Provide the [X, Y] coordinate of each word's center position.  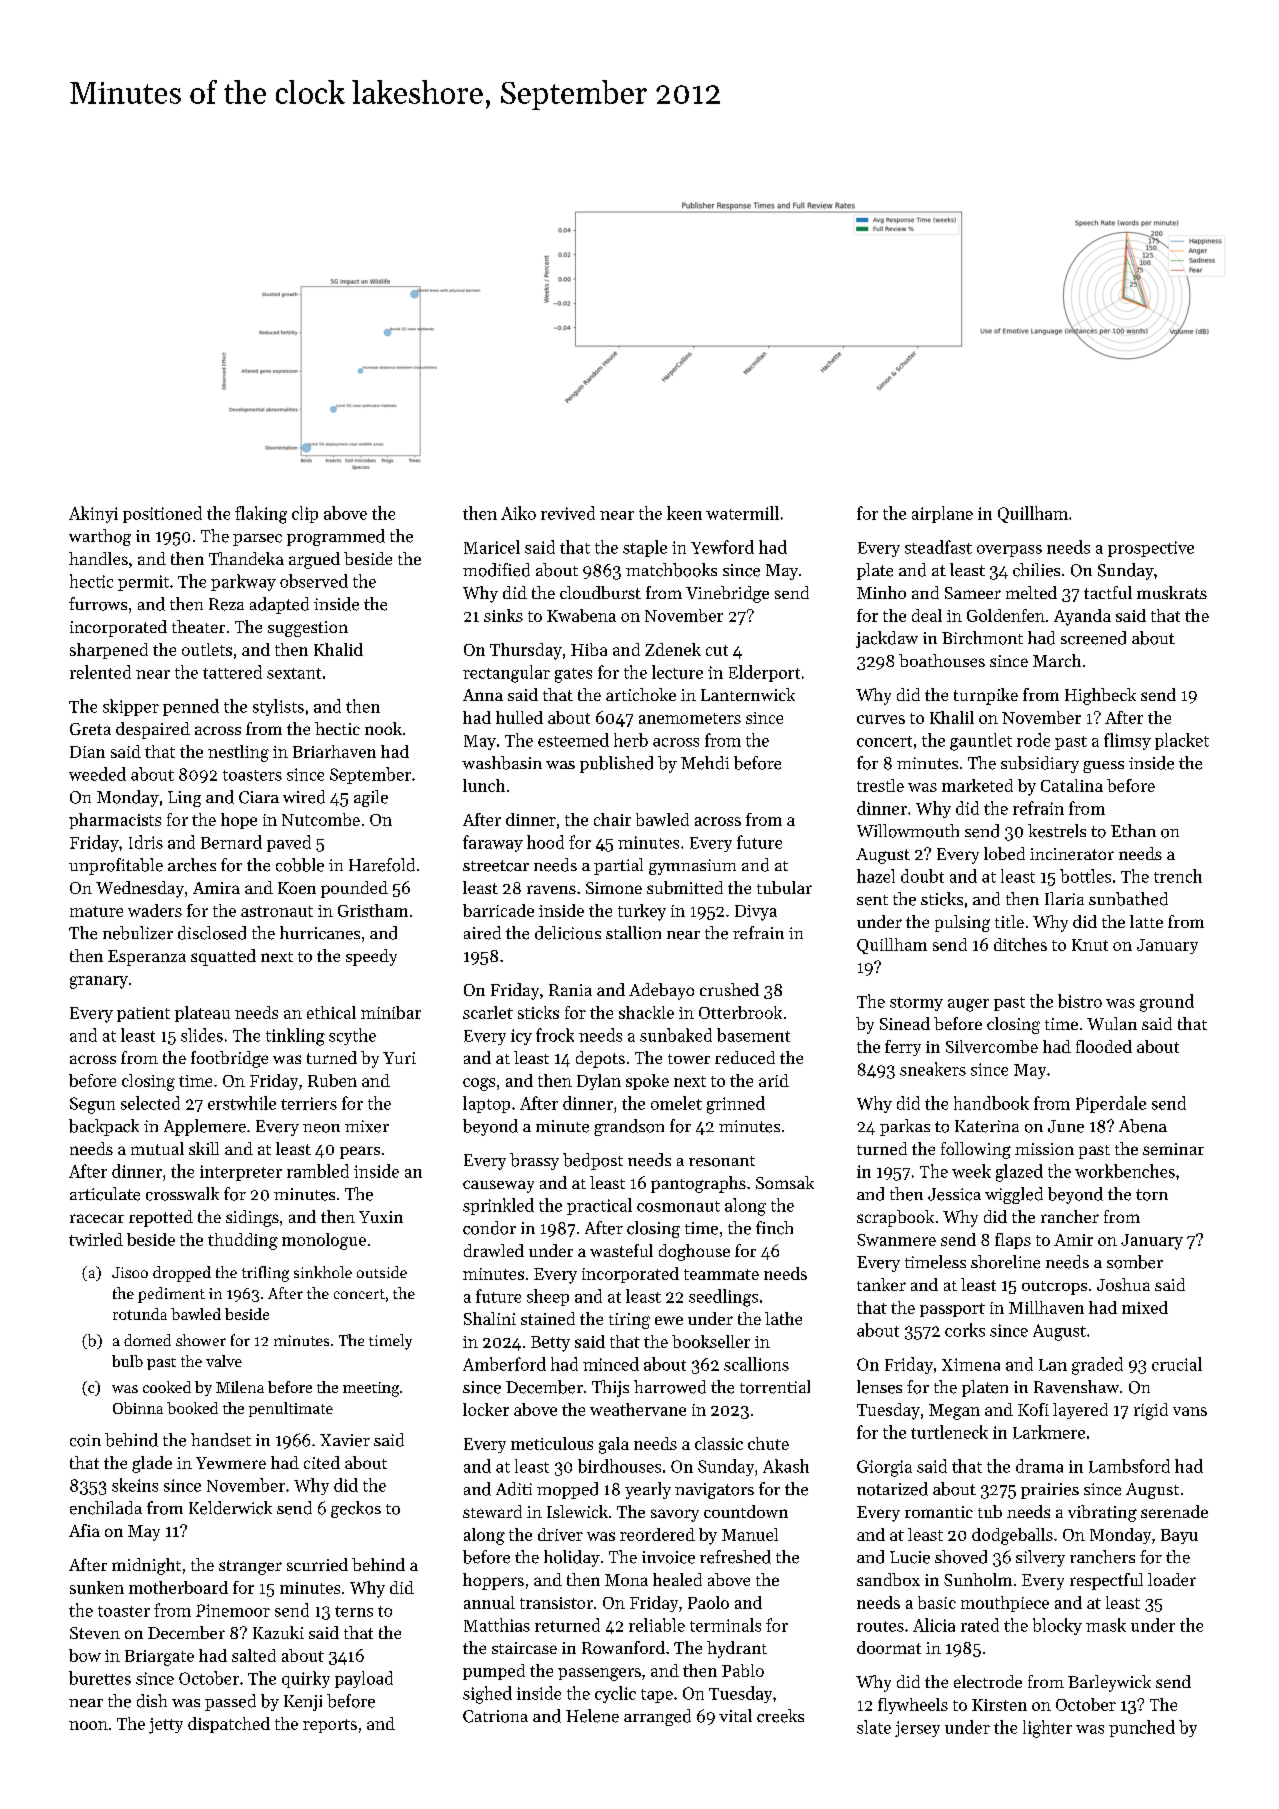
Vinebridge [727, 594]
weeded [97, 774]
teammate [721, 1274]
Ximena [971, 1364]
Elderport [764, 673]
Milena [240, 1387]
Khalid [338, 649]
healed [677, 1579]
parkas [905, 1127]
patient [143, 1014]
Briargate [159, 1658]
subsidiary [1040, 764]
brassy [534, 1161]
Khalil [952, 717]
